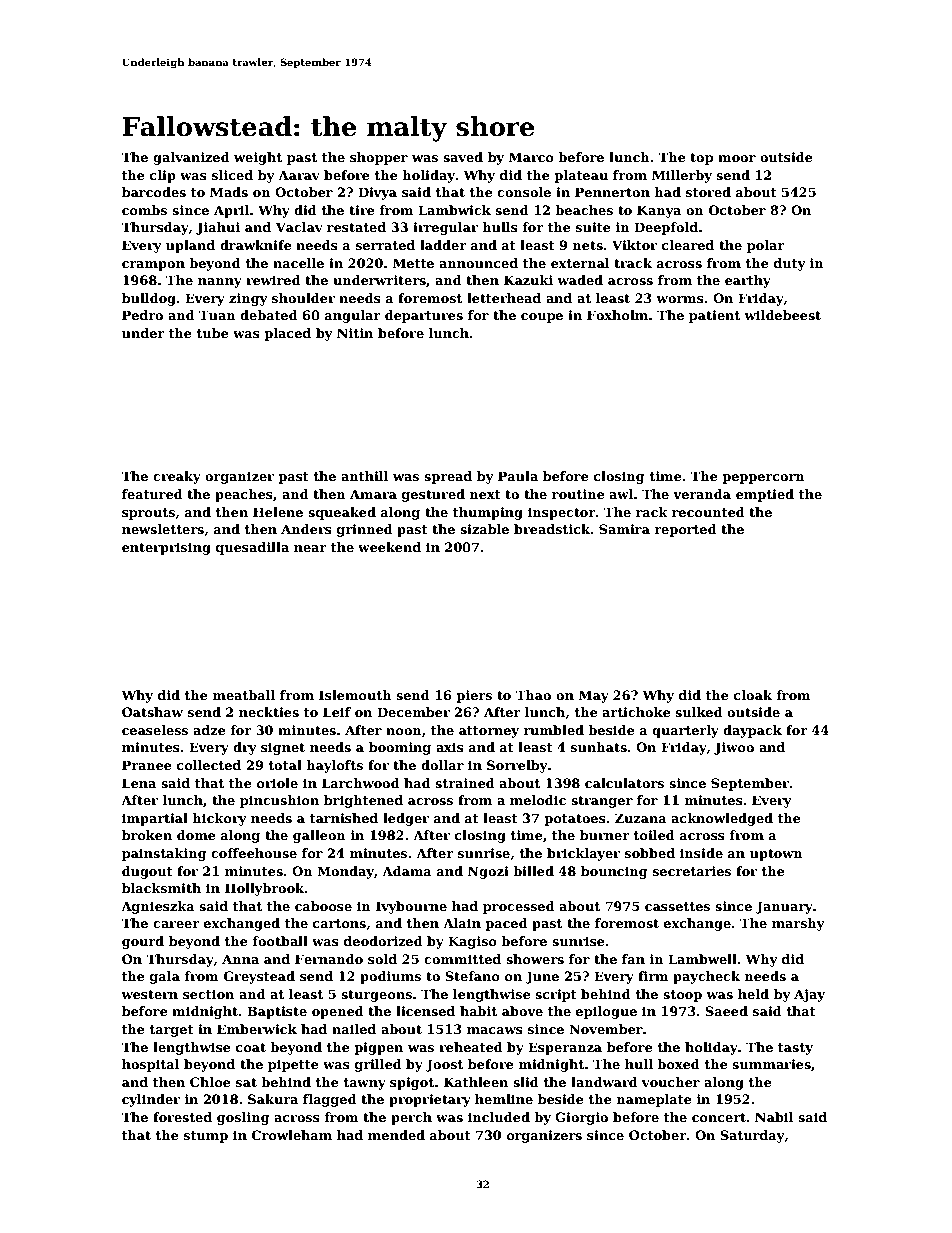 Image resolution: width=952 pixels, height=1233 pixels. I want to click on weight, so click(258, 158).
